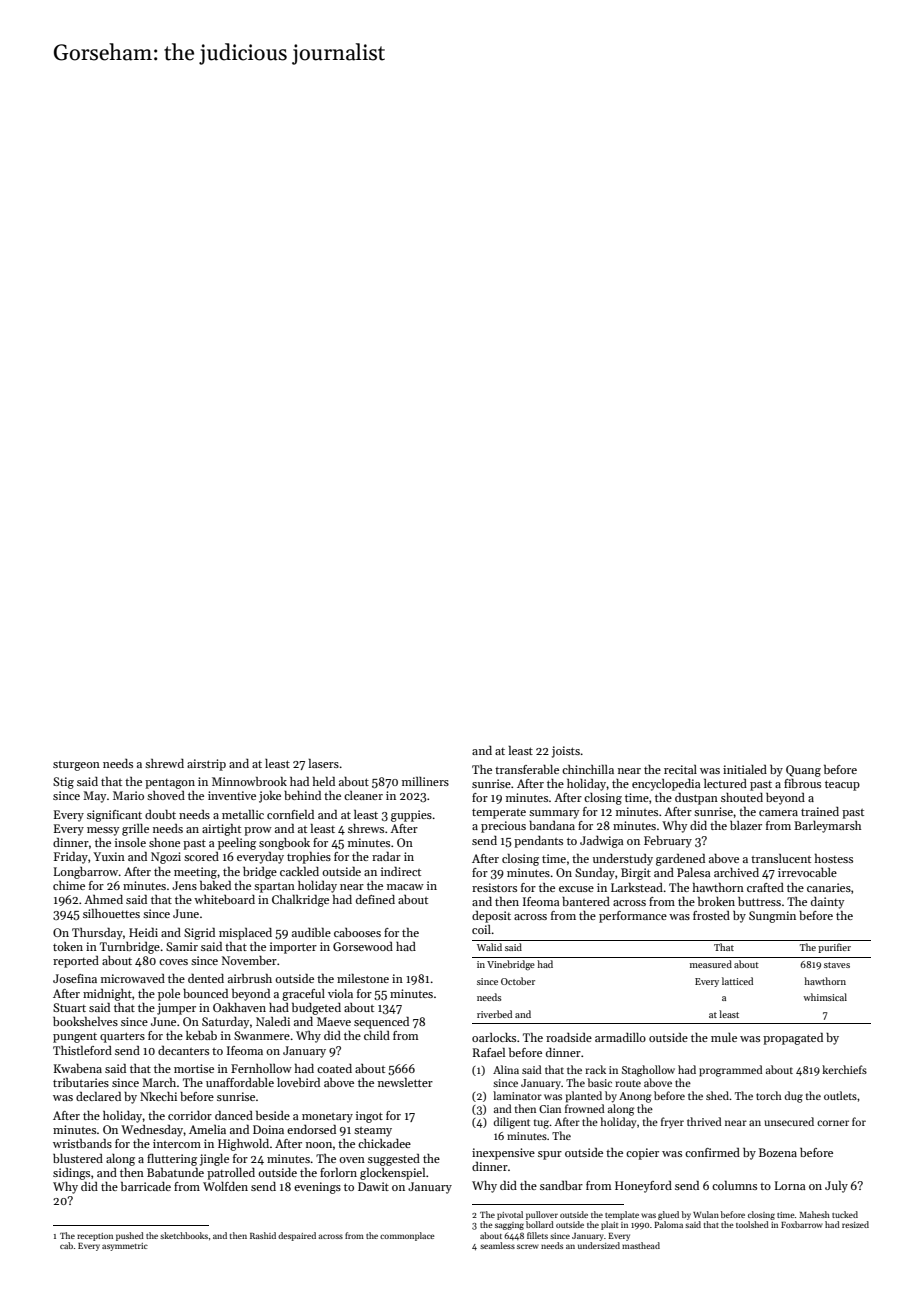 The height and width of the document is (1308, 924). Describe the element at coordinates (842, 785) in the document. I see `teacup` at that location.
